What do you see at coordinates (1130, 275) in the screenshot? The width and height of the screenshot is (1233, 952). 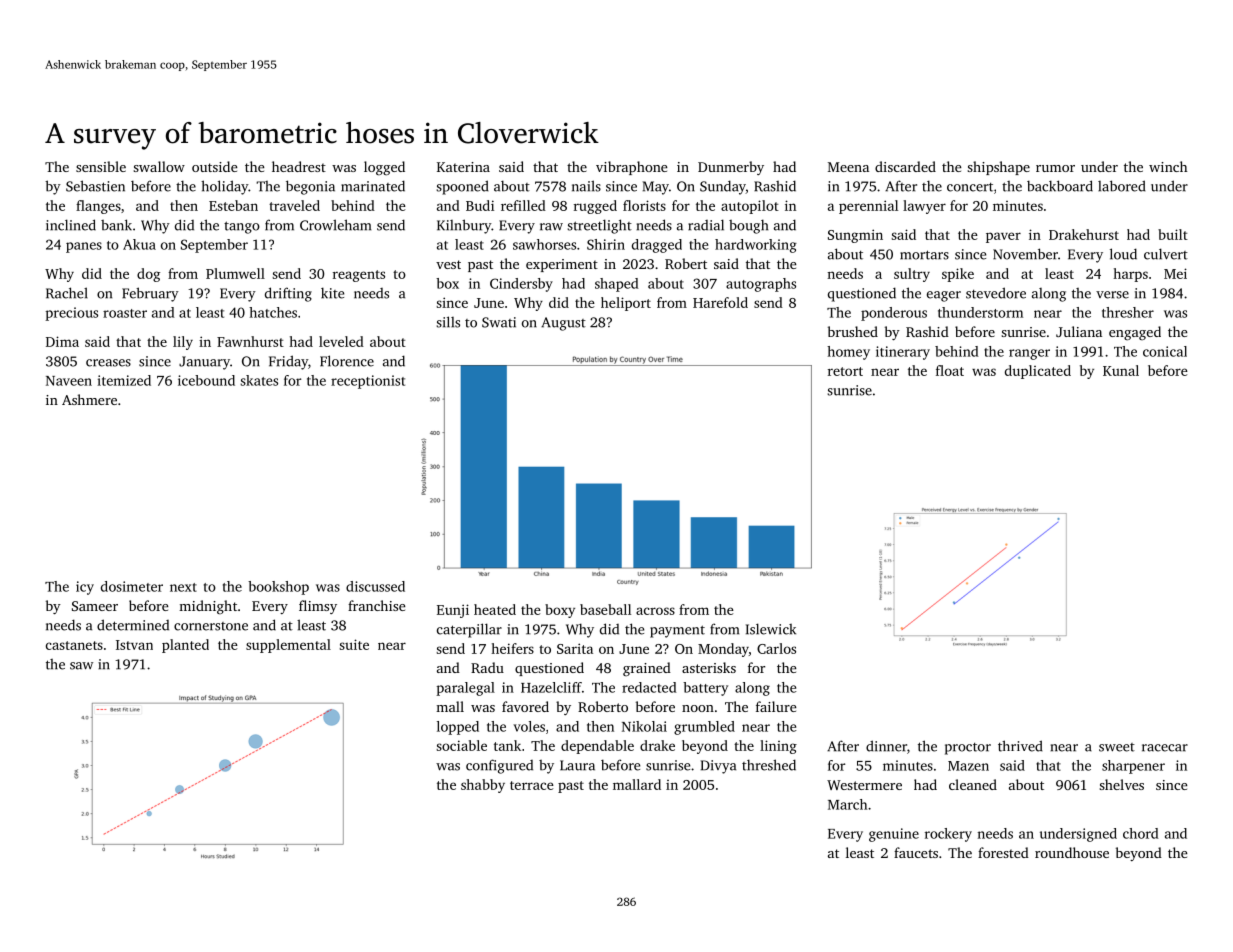 I see `harps` at bounding box center [1130, 275].
